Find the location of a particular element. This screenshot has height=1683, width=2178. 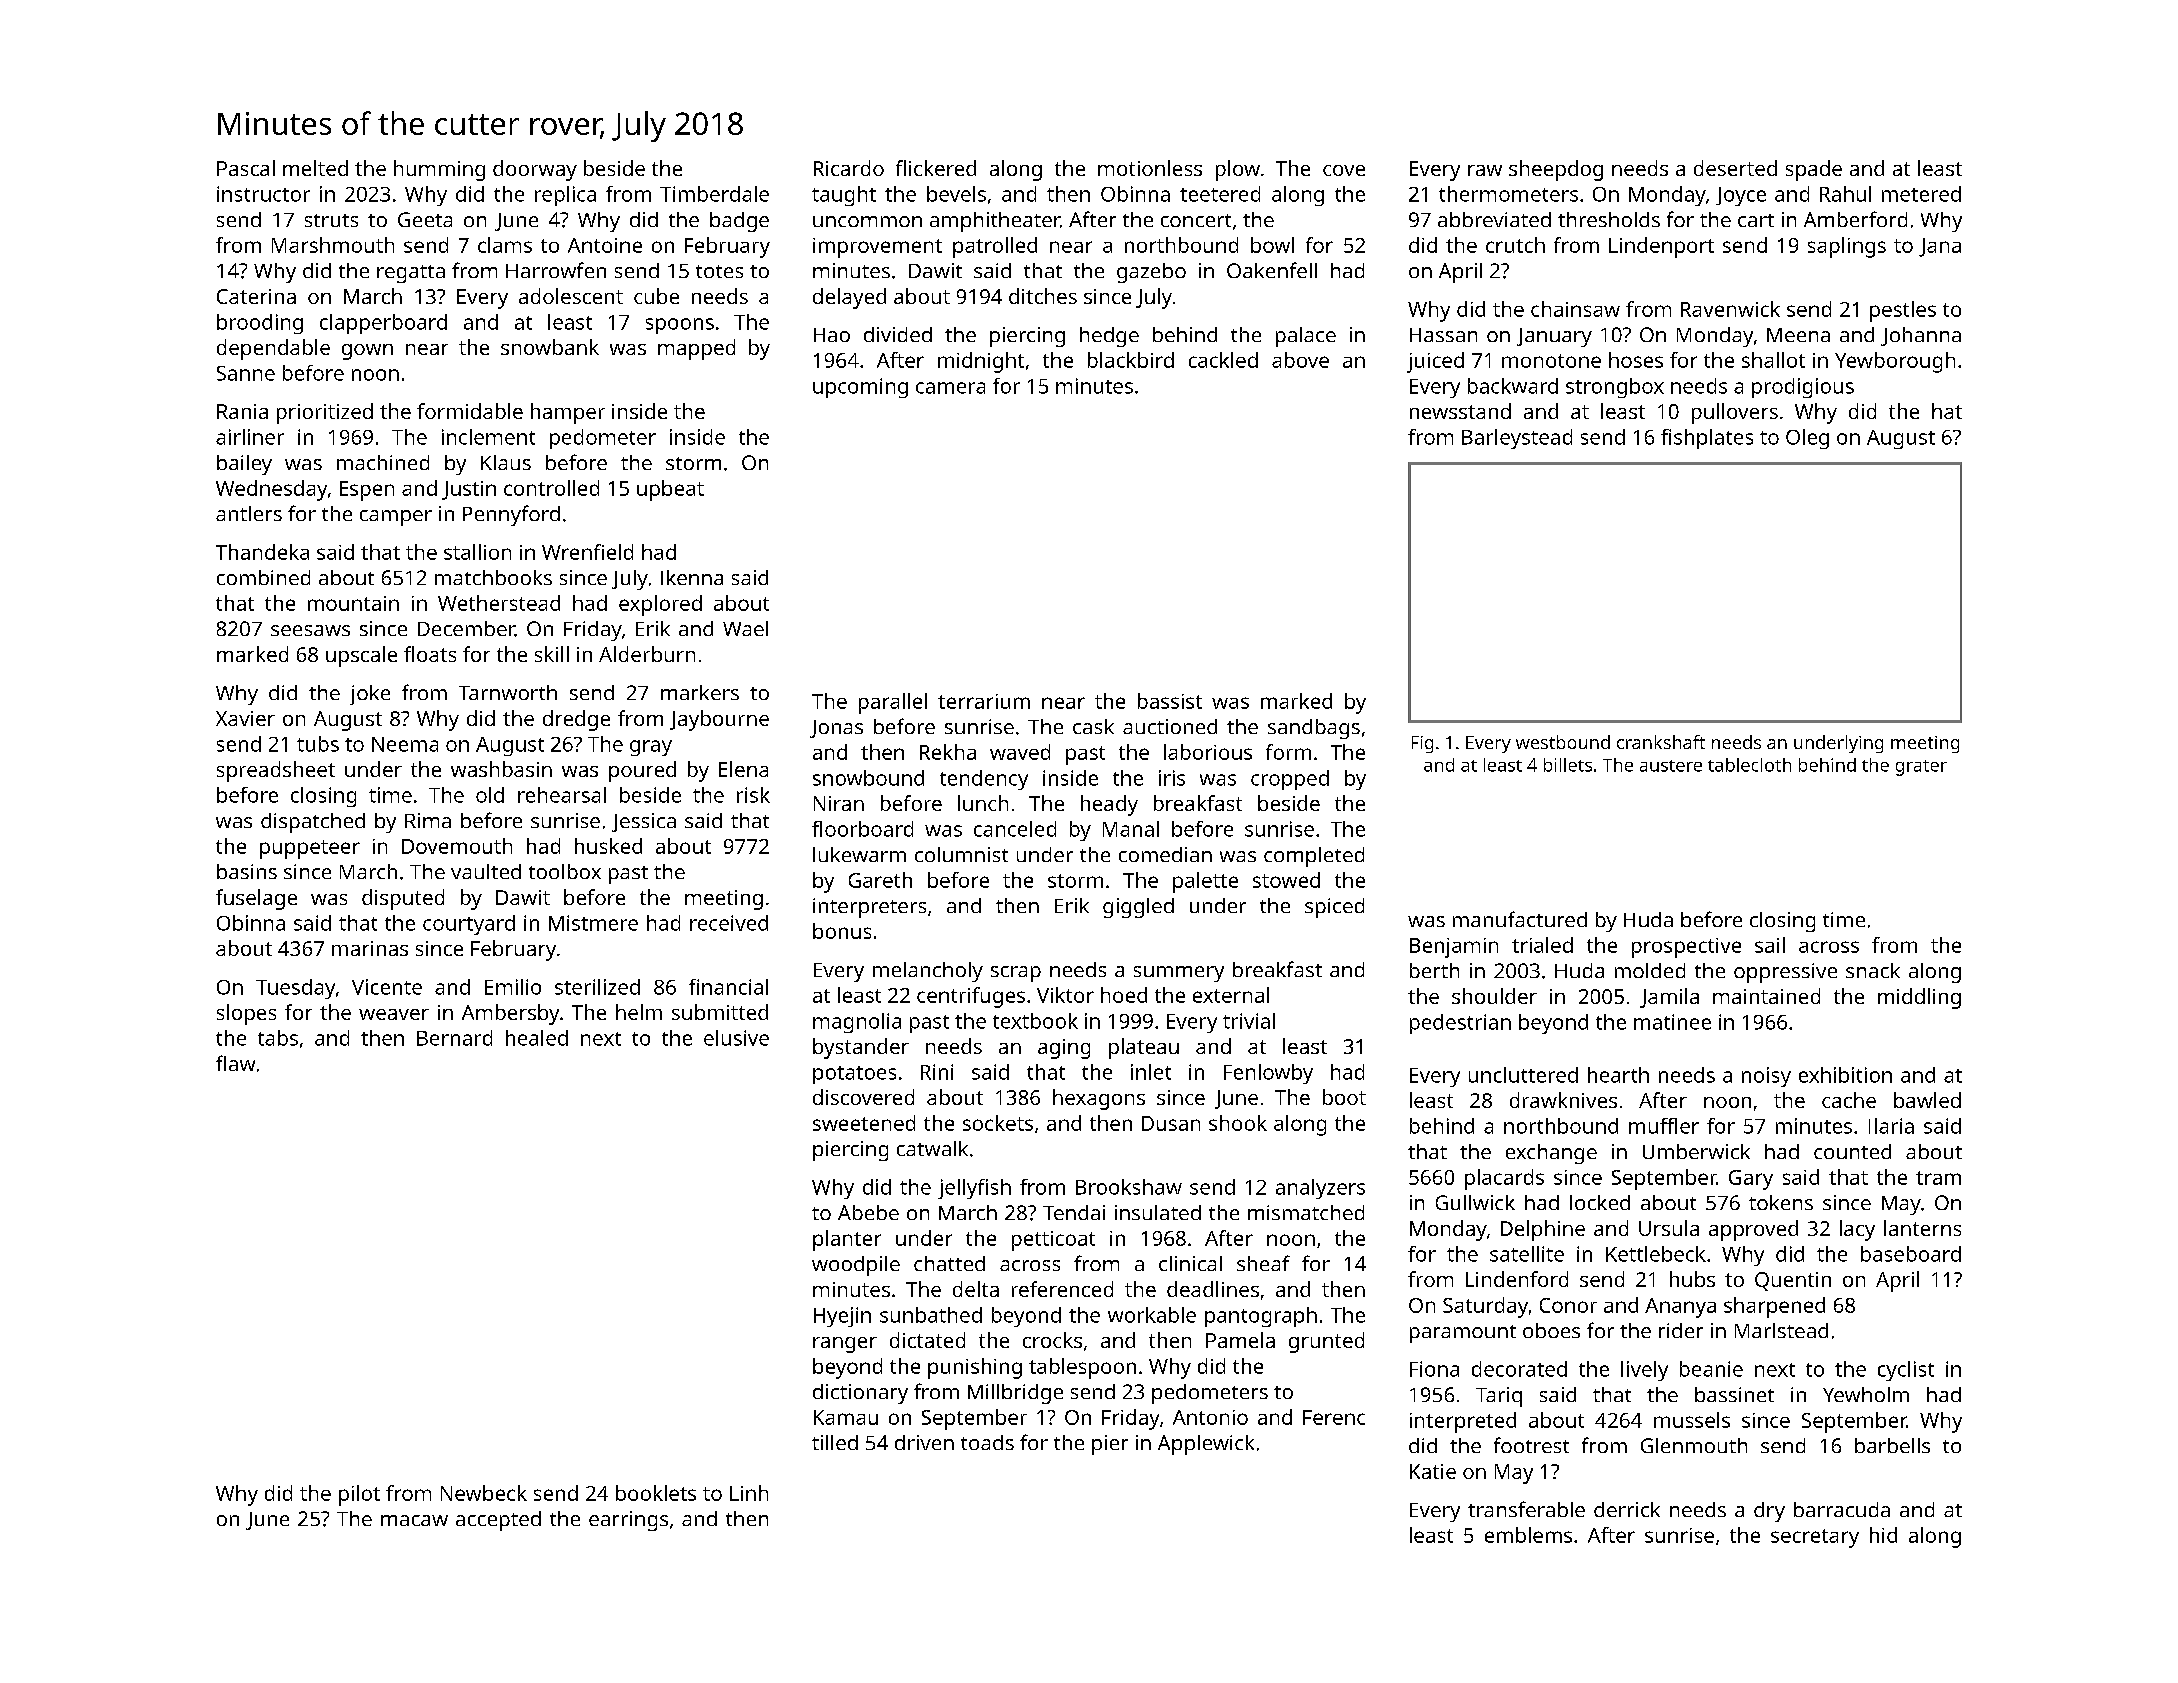

Oleg is located at coordinates (1807, 439).
